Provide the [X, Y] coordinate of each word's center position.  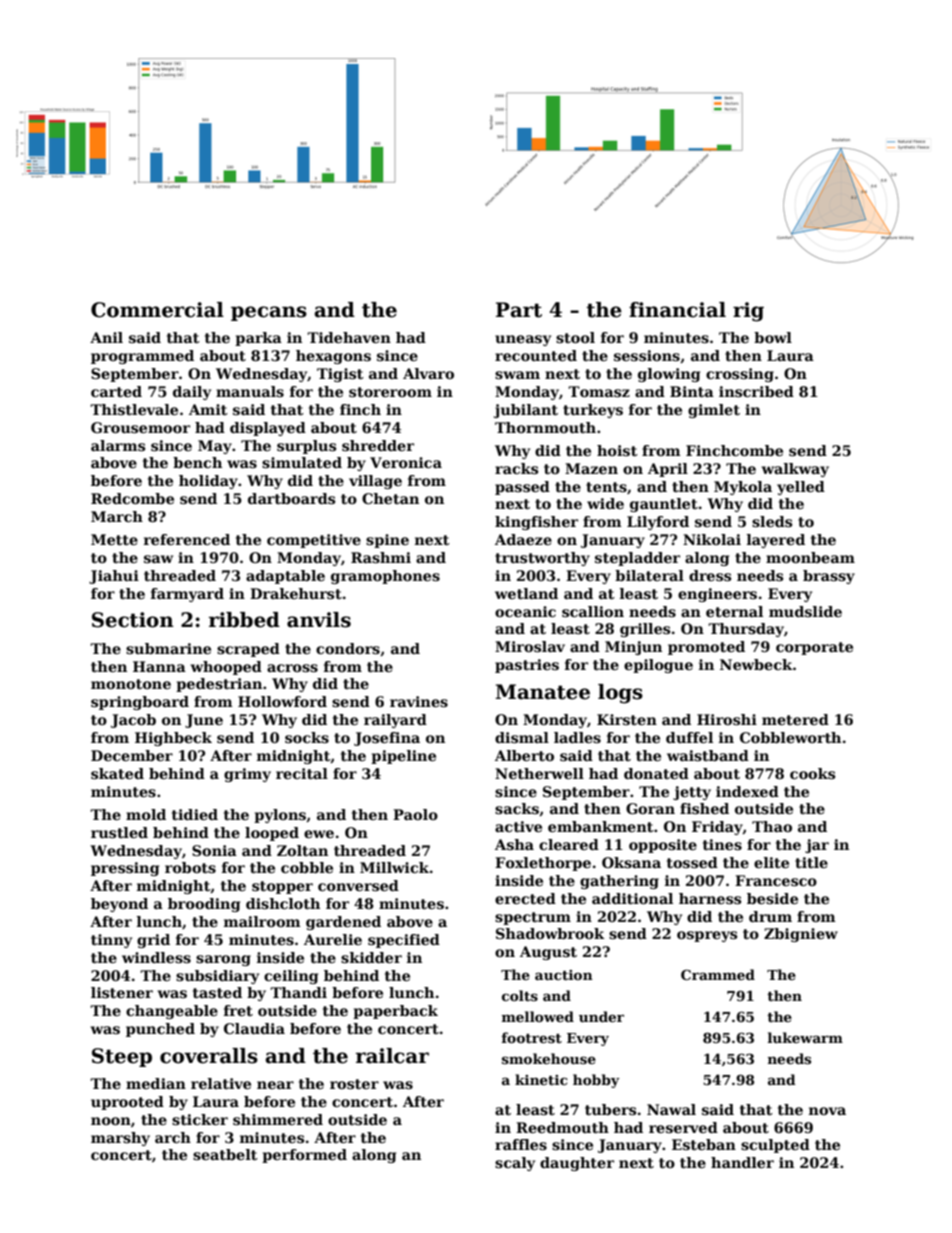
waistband [708, 755]
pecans [269, 313]
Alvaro [428, 373]
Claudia [254, 1028]
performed [304, 1156]
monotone [131, 684]
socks [307, 737]
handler [742, 1162]
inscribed [756, 391]
